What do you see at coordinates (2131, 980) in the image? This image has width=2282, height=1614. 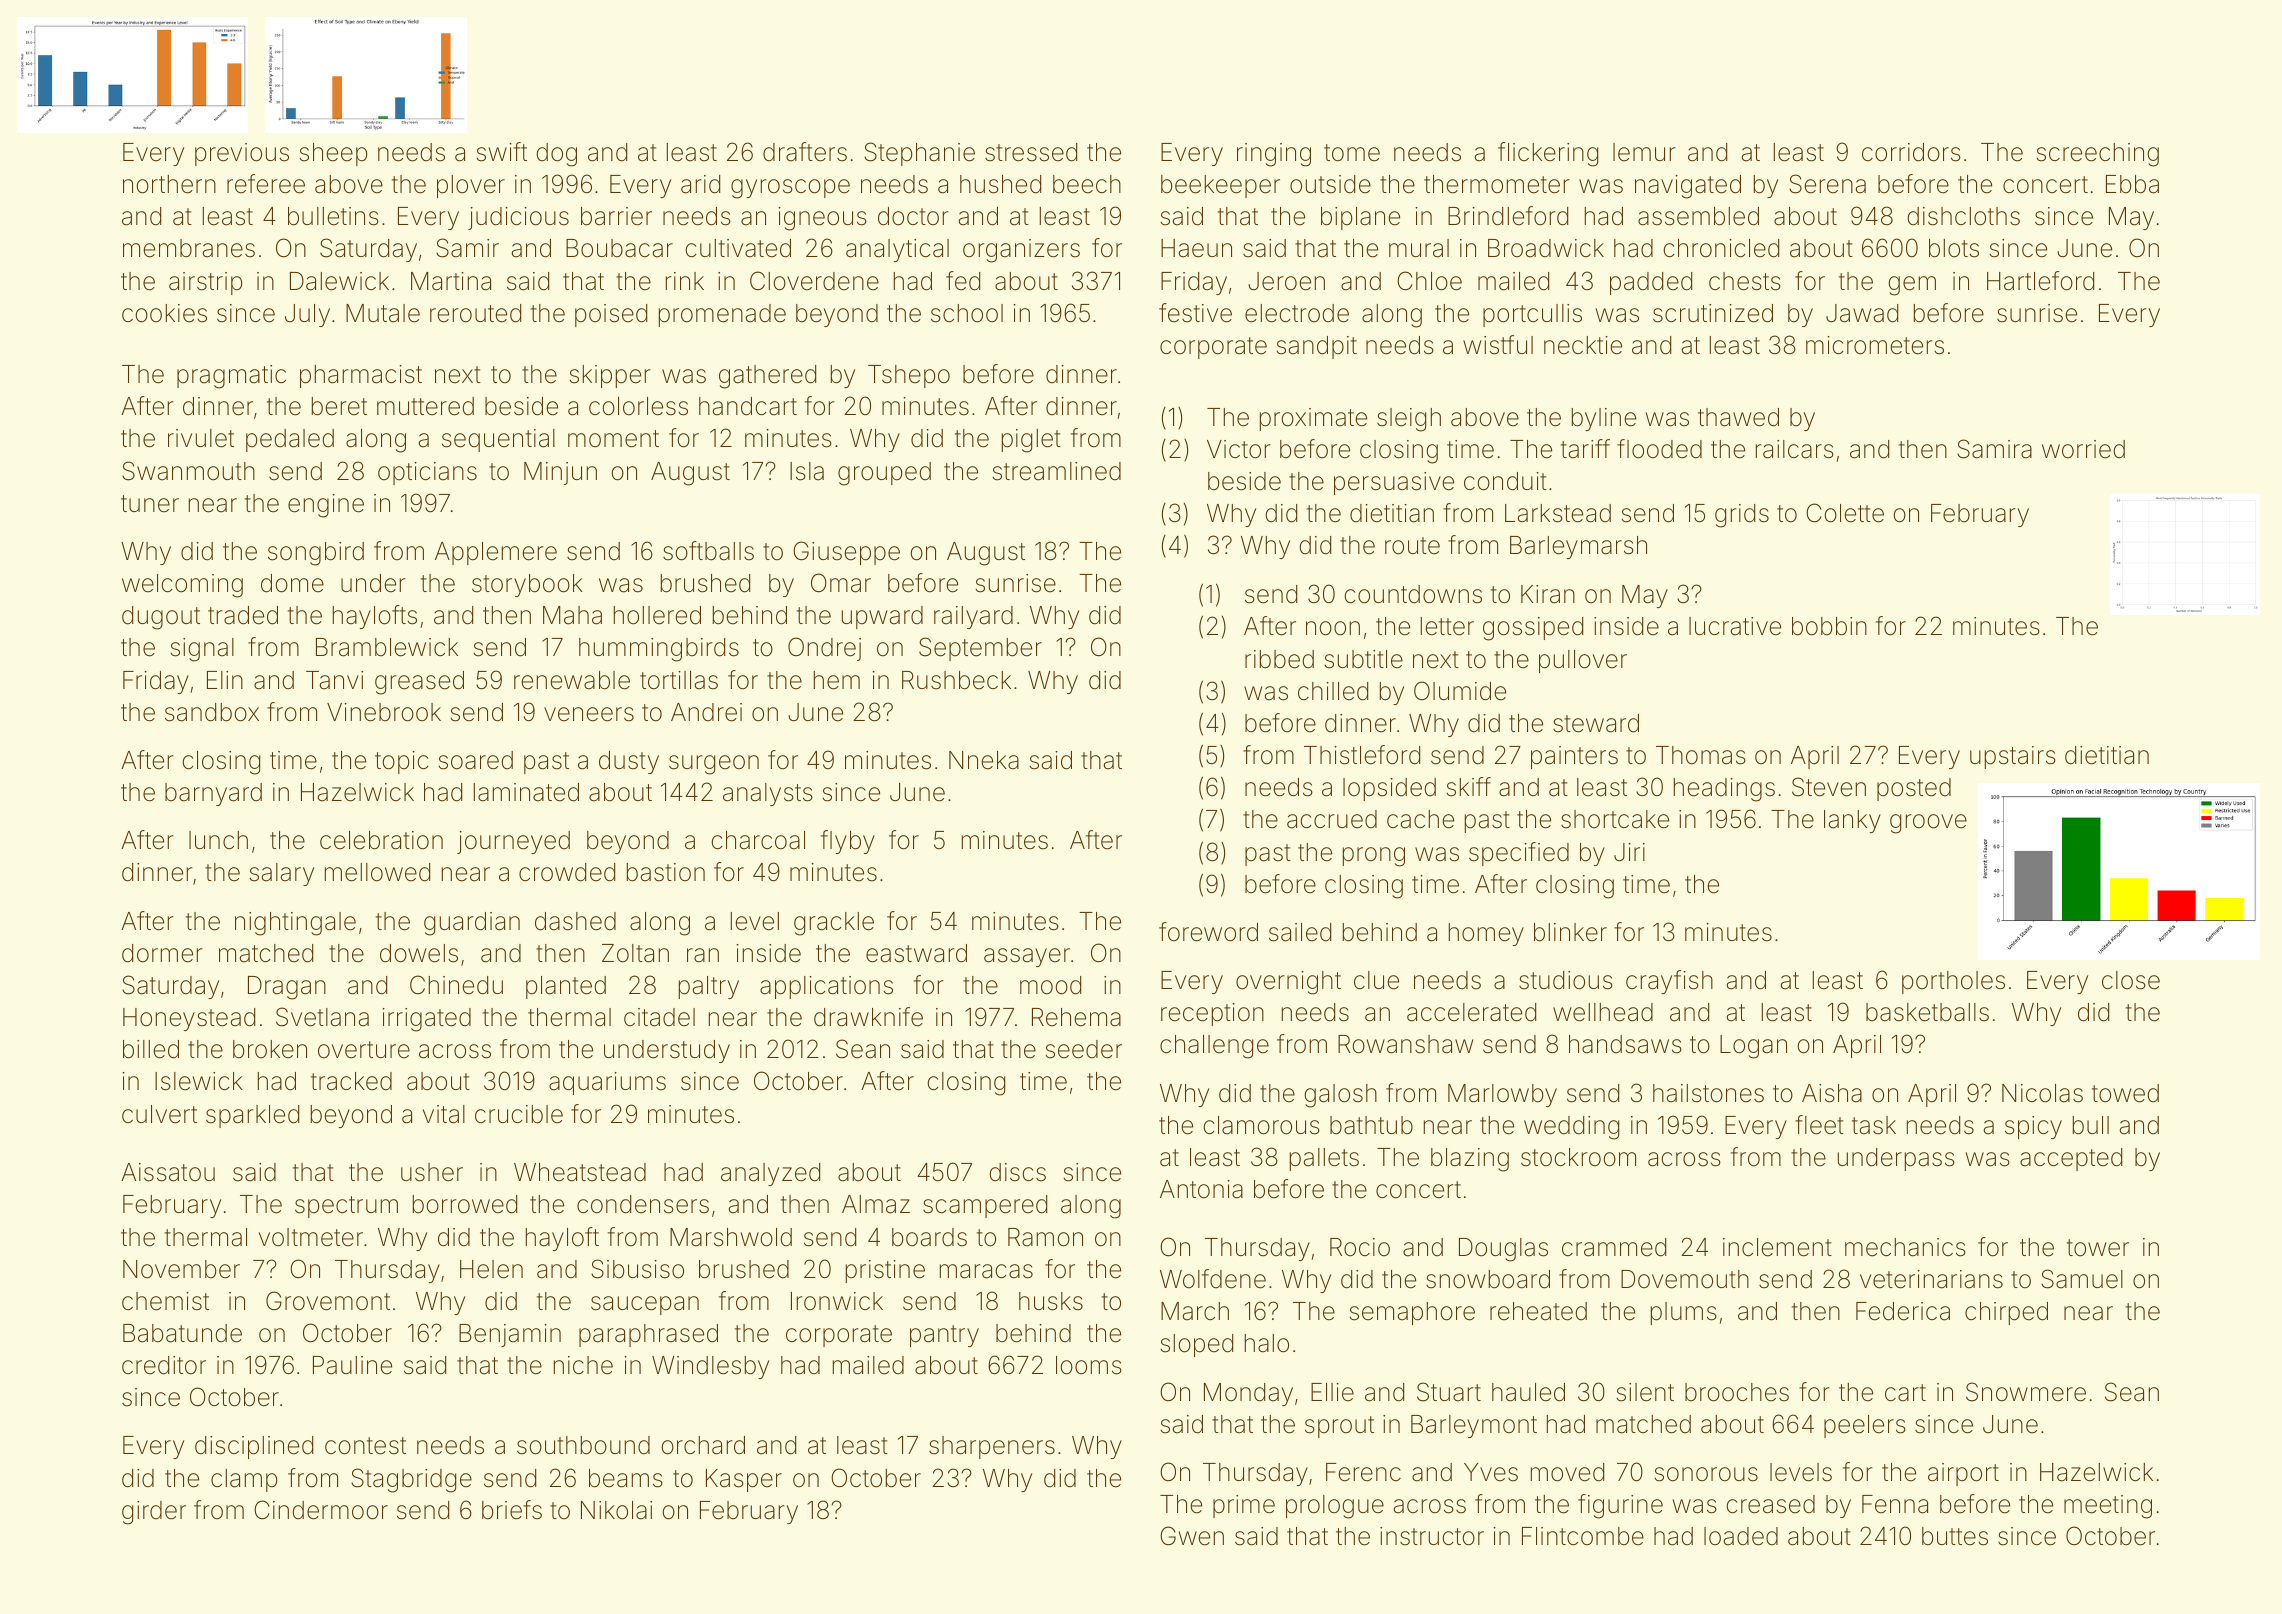 I see `close` at bounding box center [2131, 980].
